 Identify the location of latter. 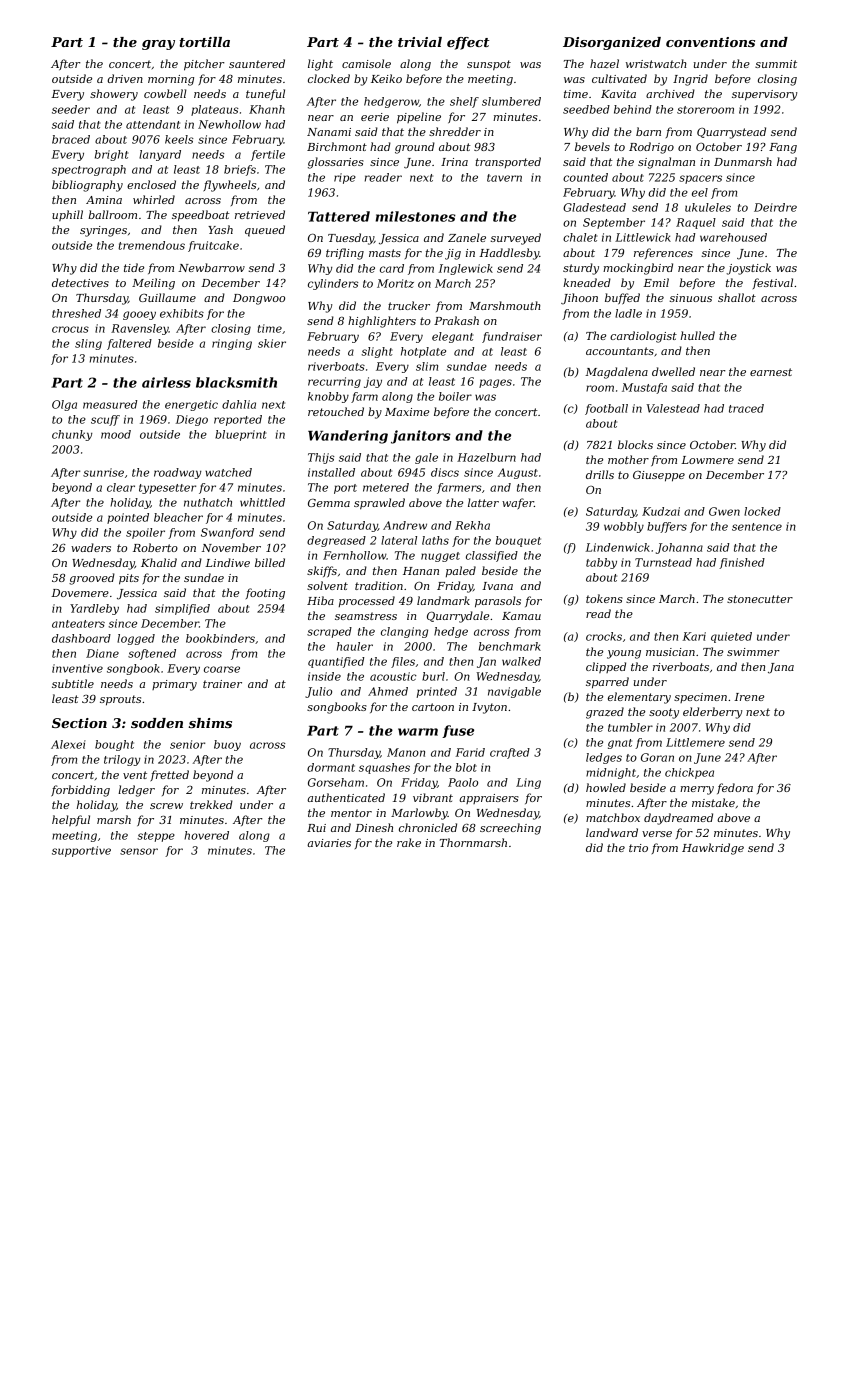
(483, 502).
